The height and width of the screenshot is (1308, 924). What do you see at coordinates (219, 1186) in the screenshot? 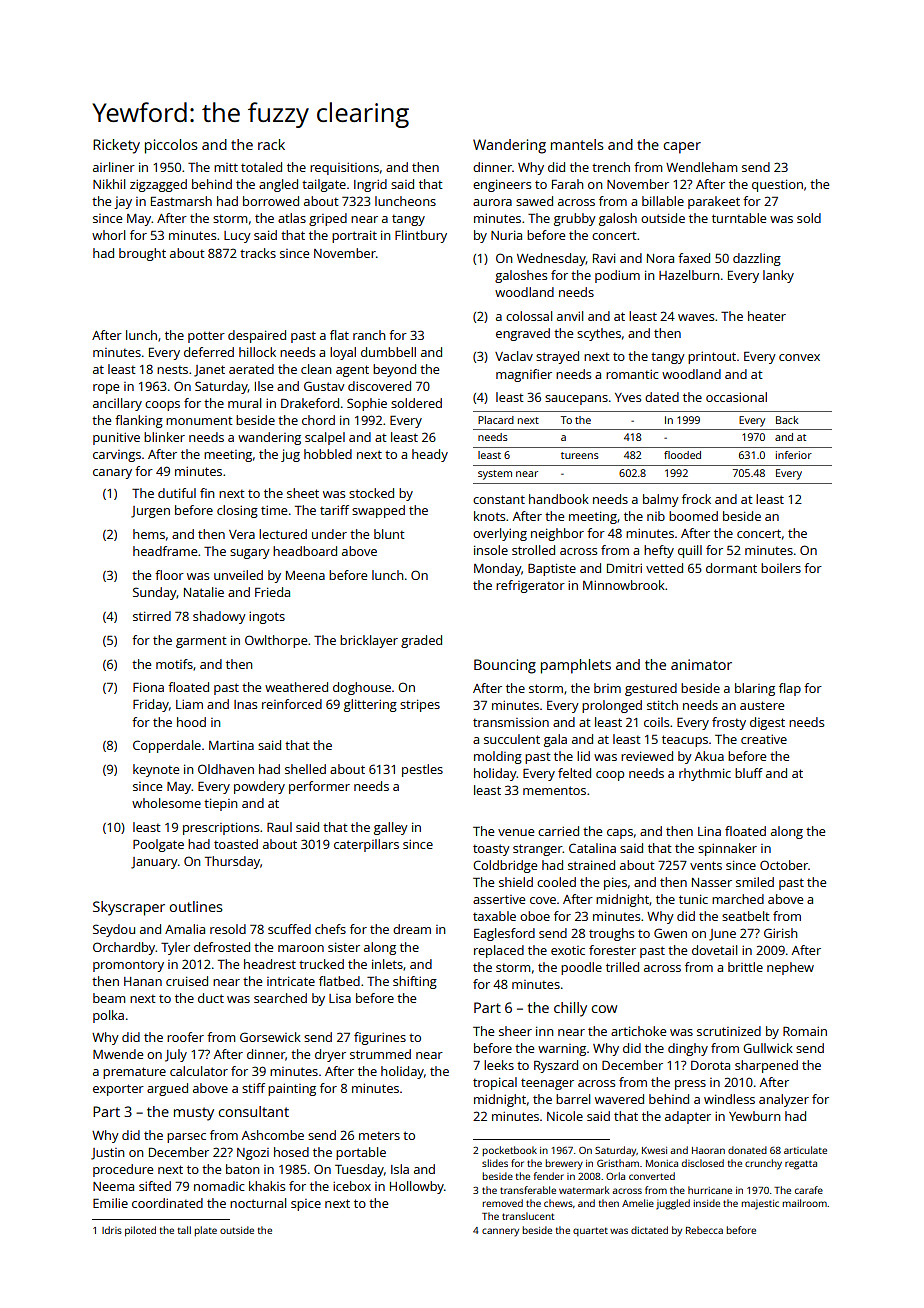
I see `nomadic` at bounding box center [219, 1186].
